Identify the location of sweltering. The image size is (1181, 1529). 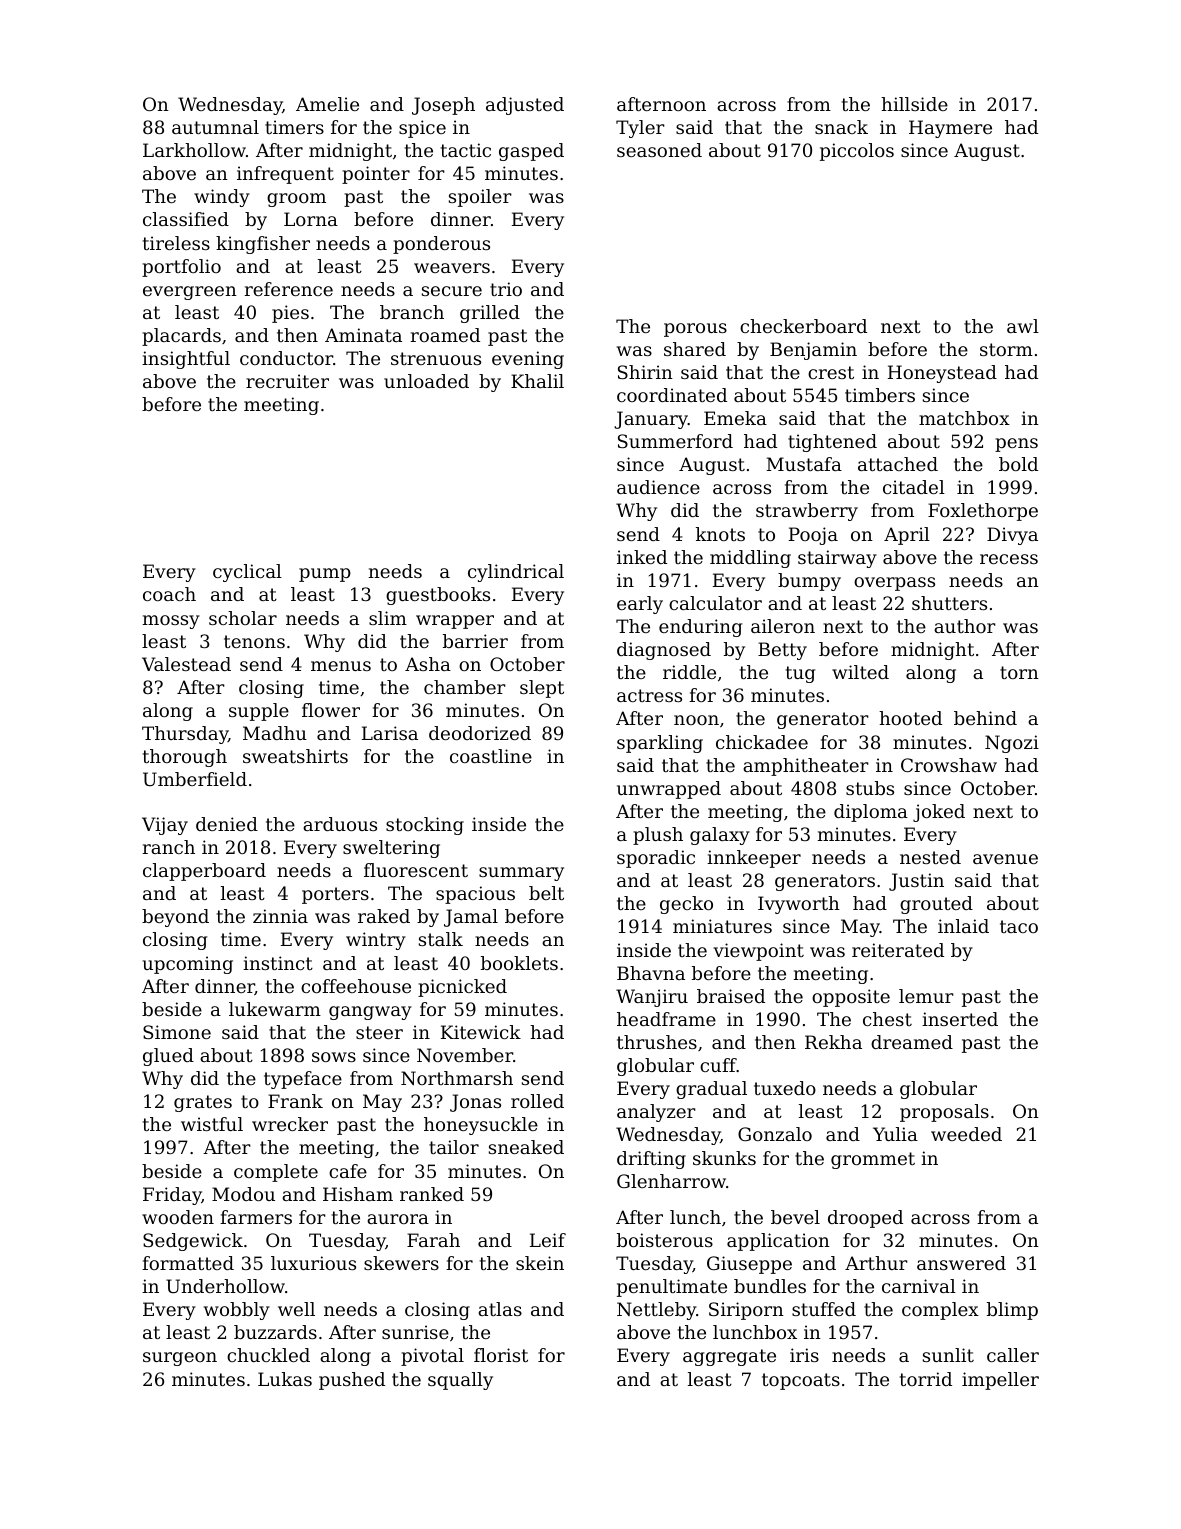
(391, 849).
